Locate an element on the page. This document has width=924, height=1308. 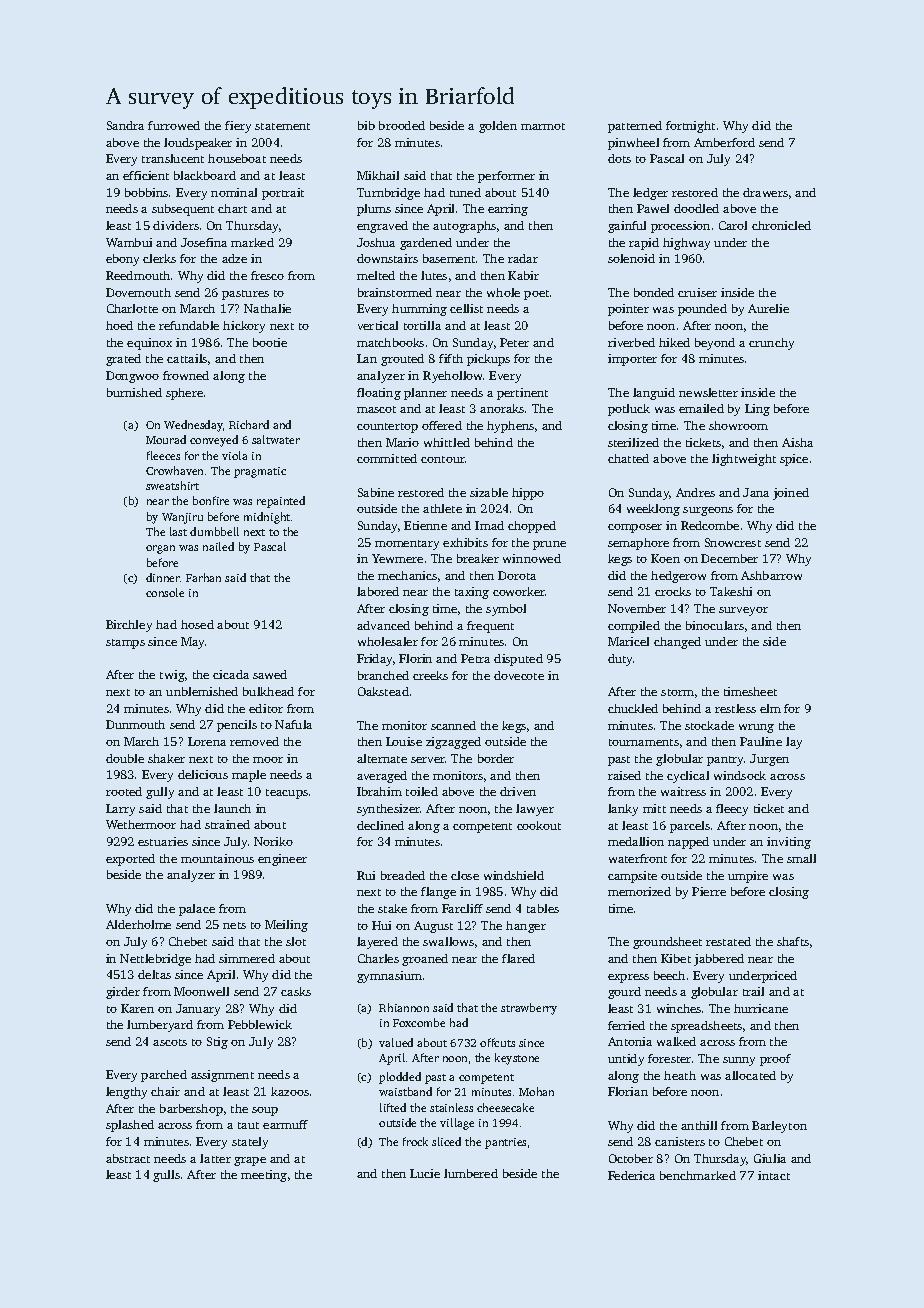
patterned is located at coordinates (635, 127).
